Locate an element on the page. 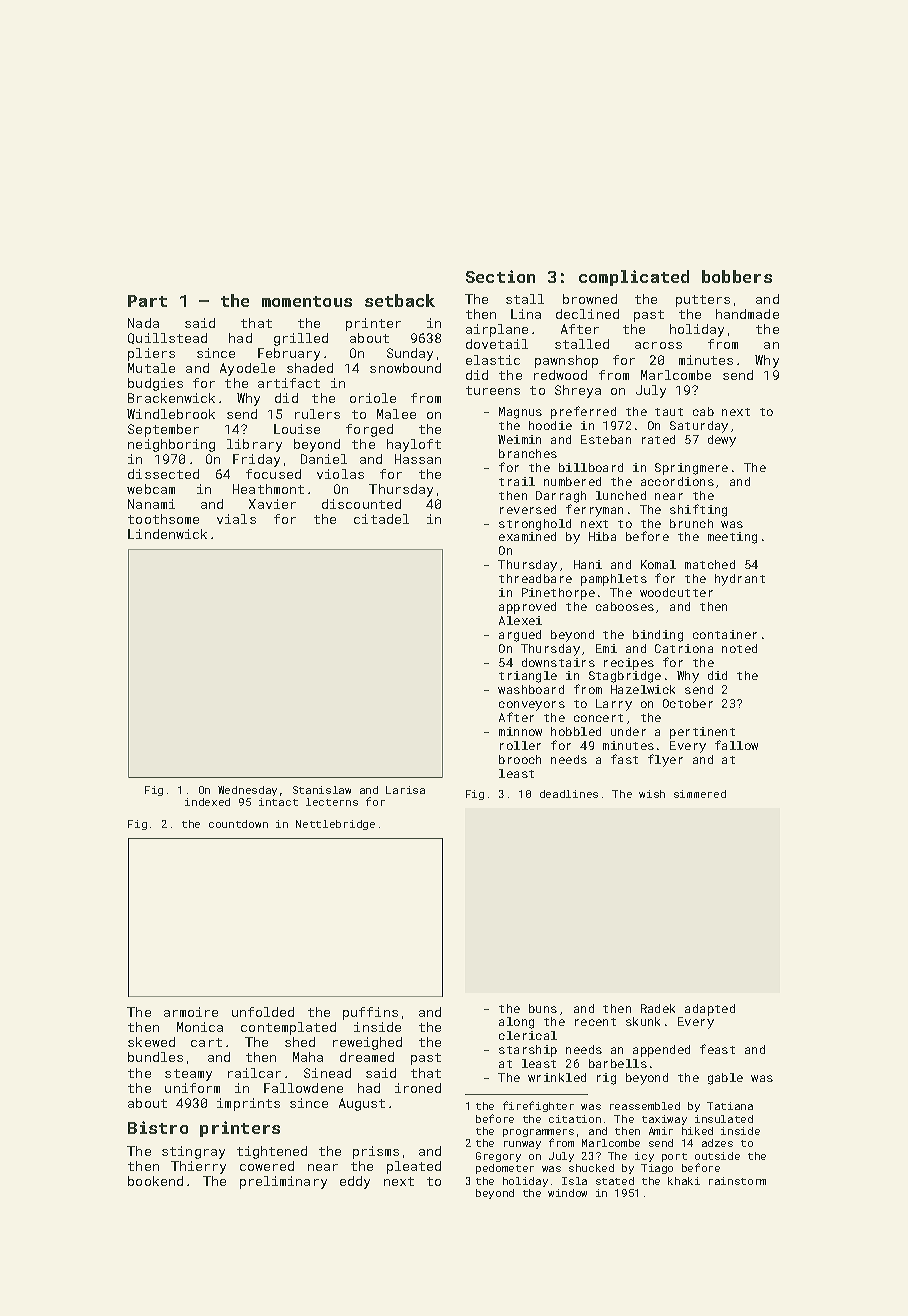 The height and width of the document is (1316, 908). tightened is located at coordinates (272, 1152).
